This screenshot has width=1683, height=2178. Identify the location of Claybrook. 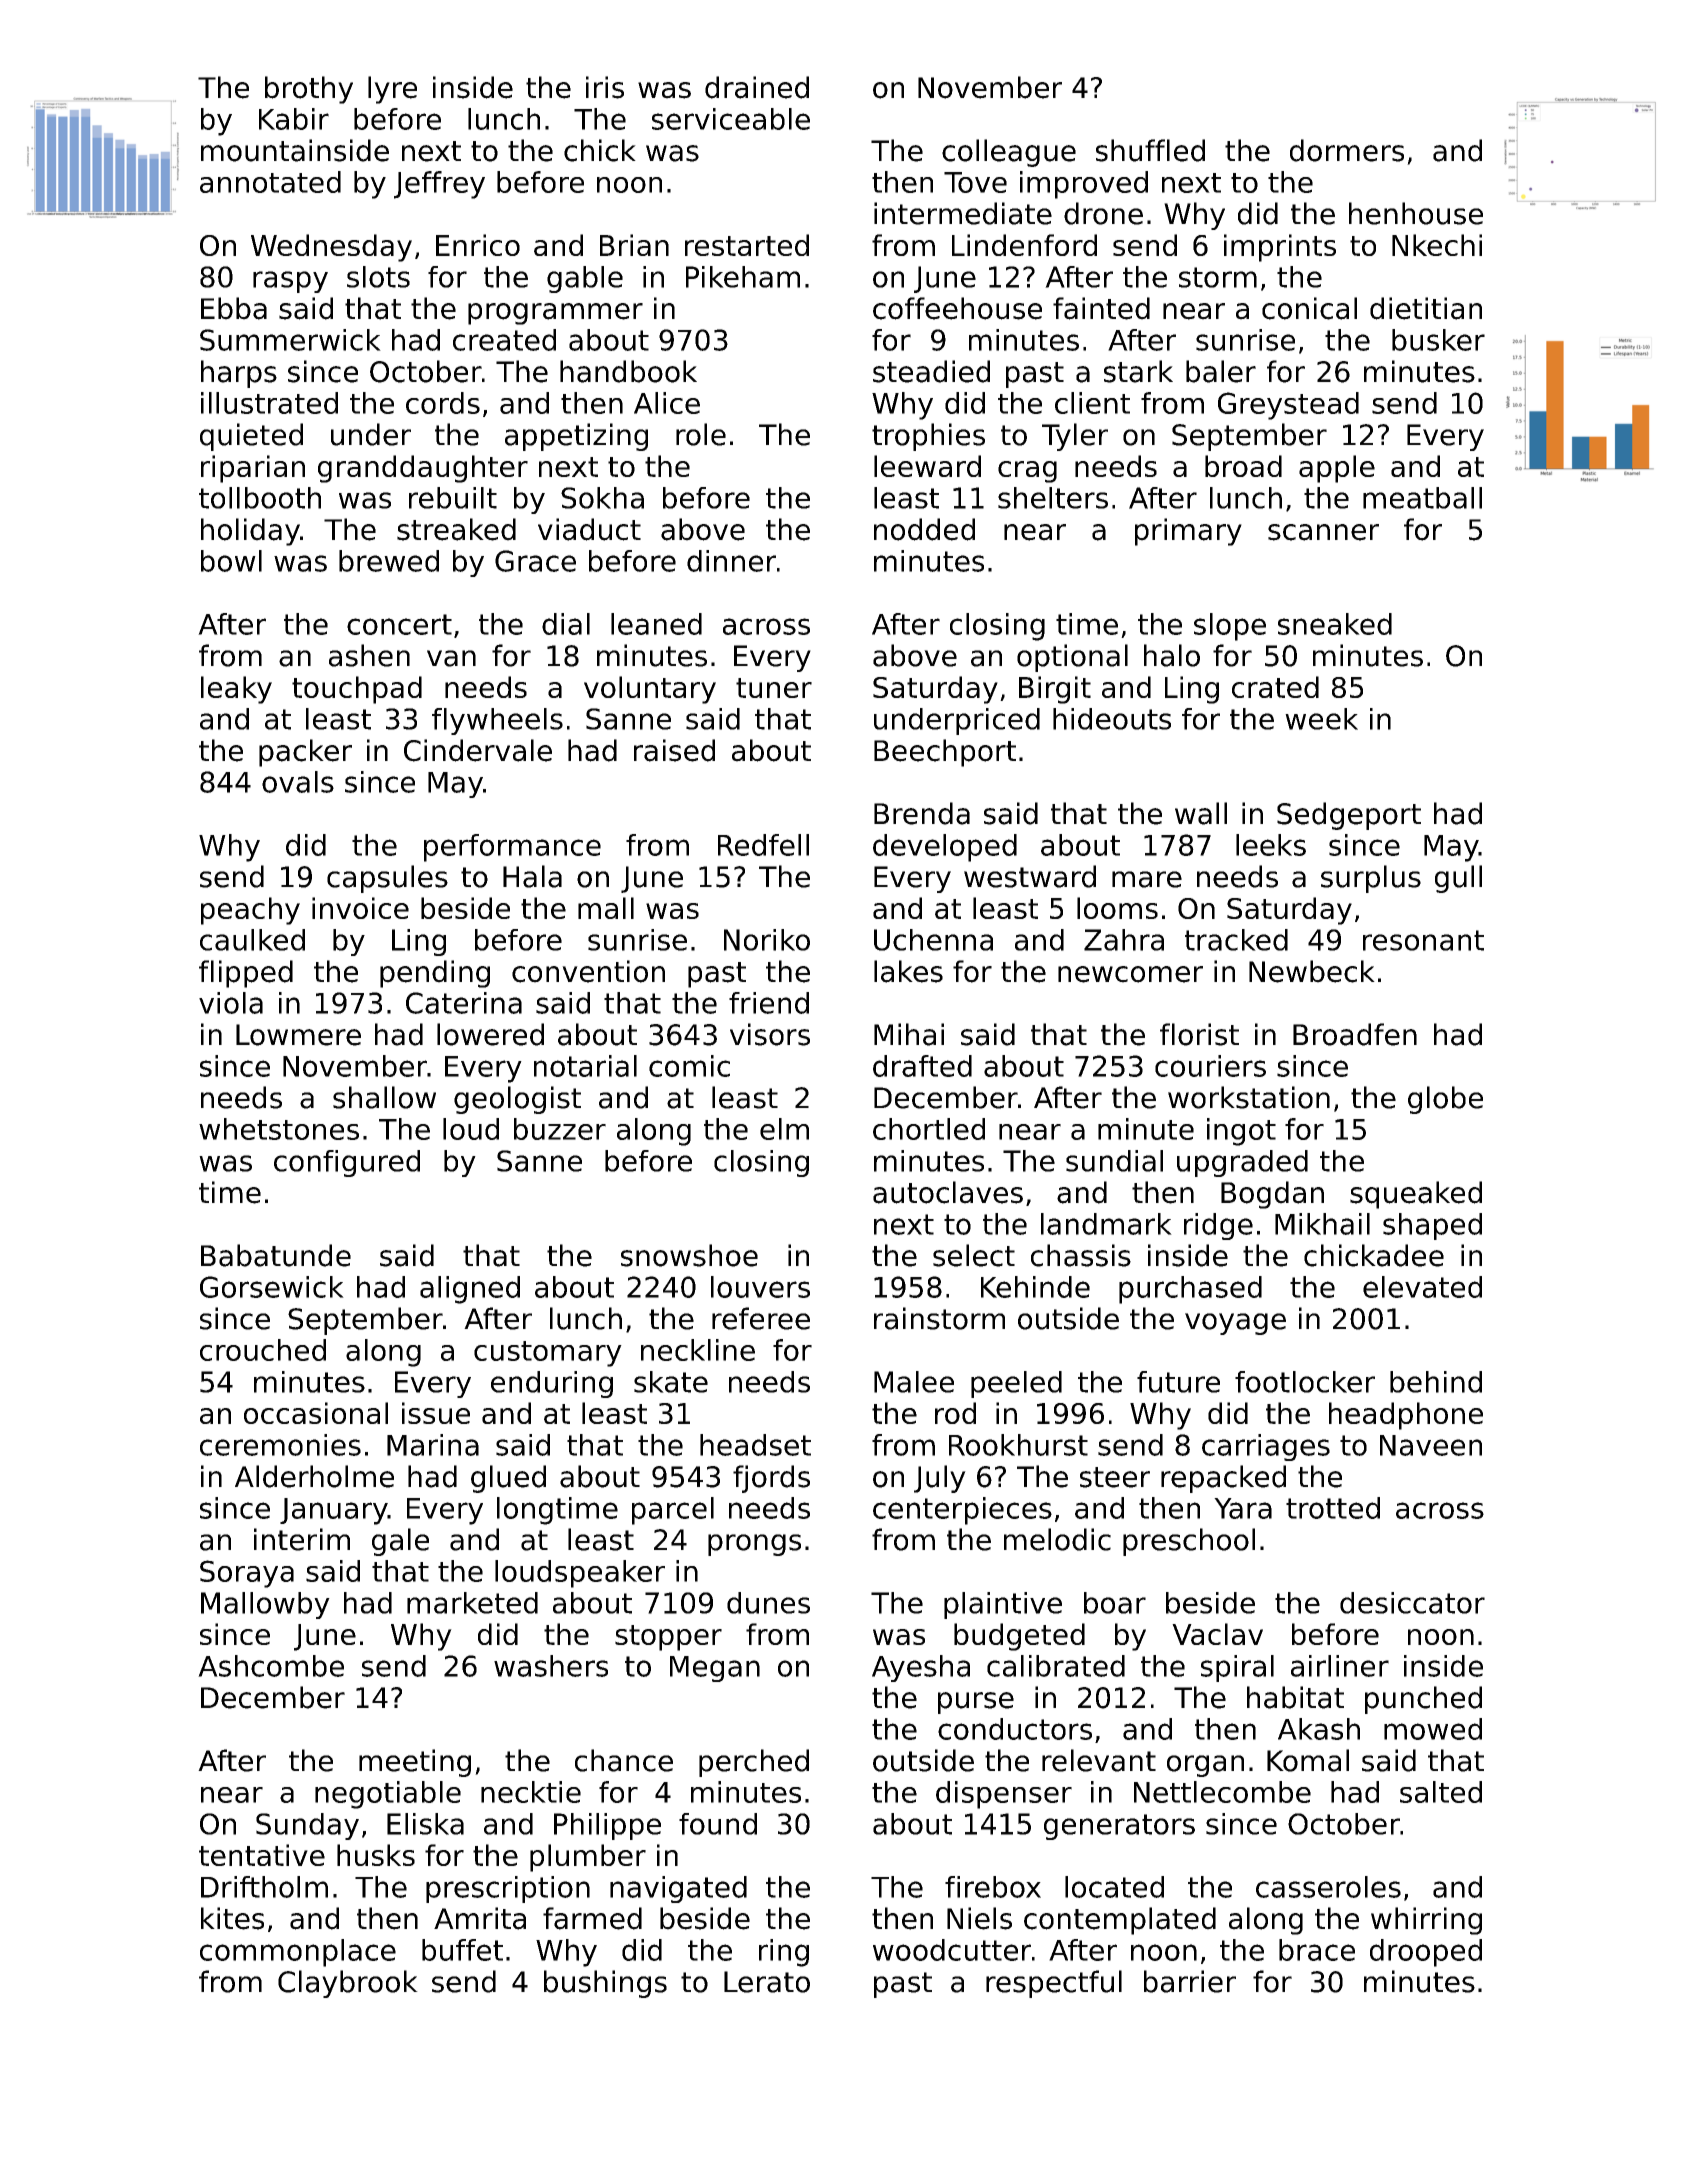
(348, 1984).
